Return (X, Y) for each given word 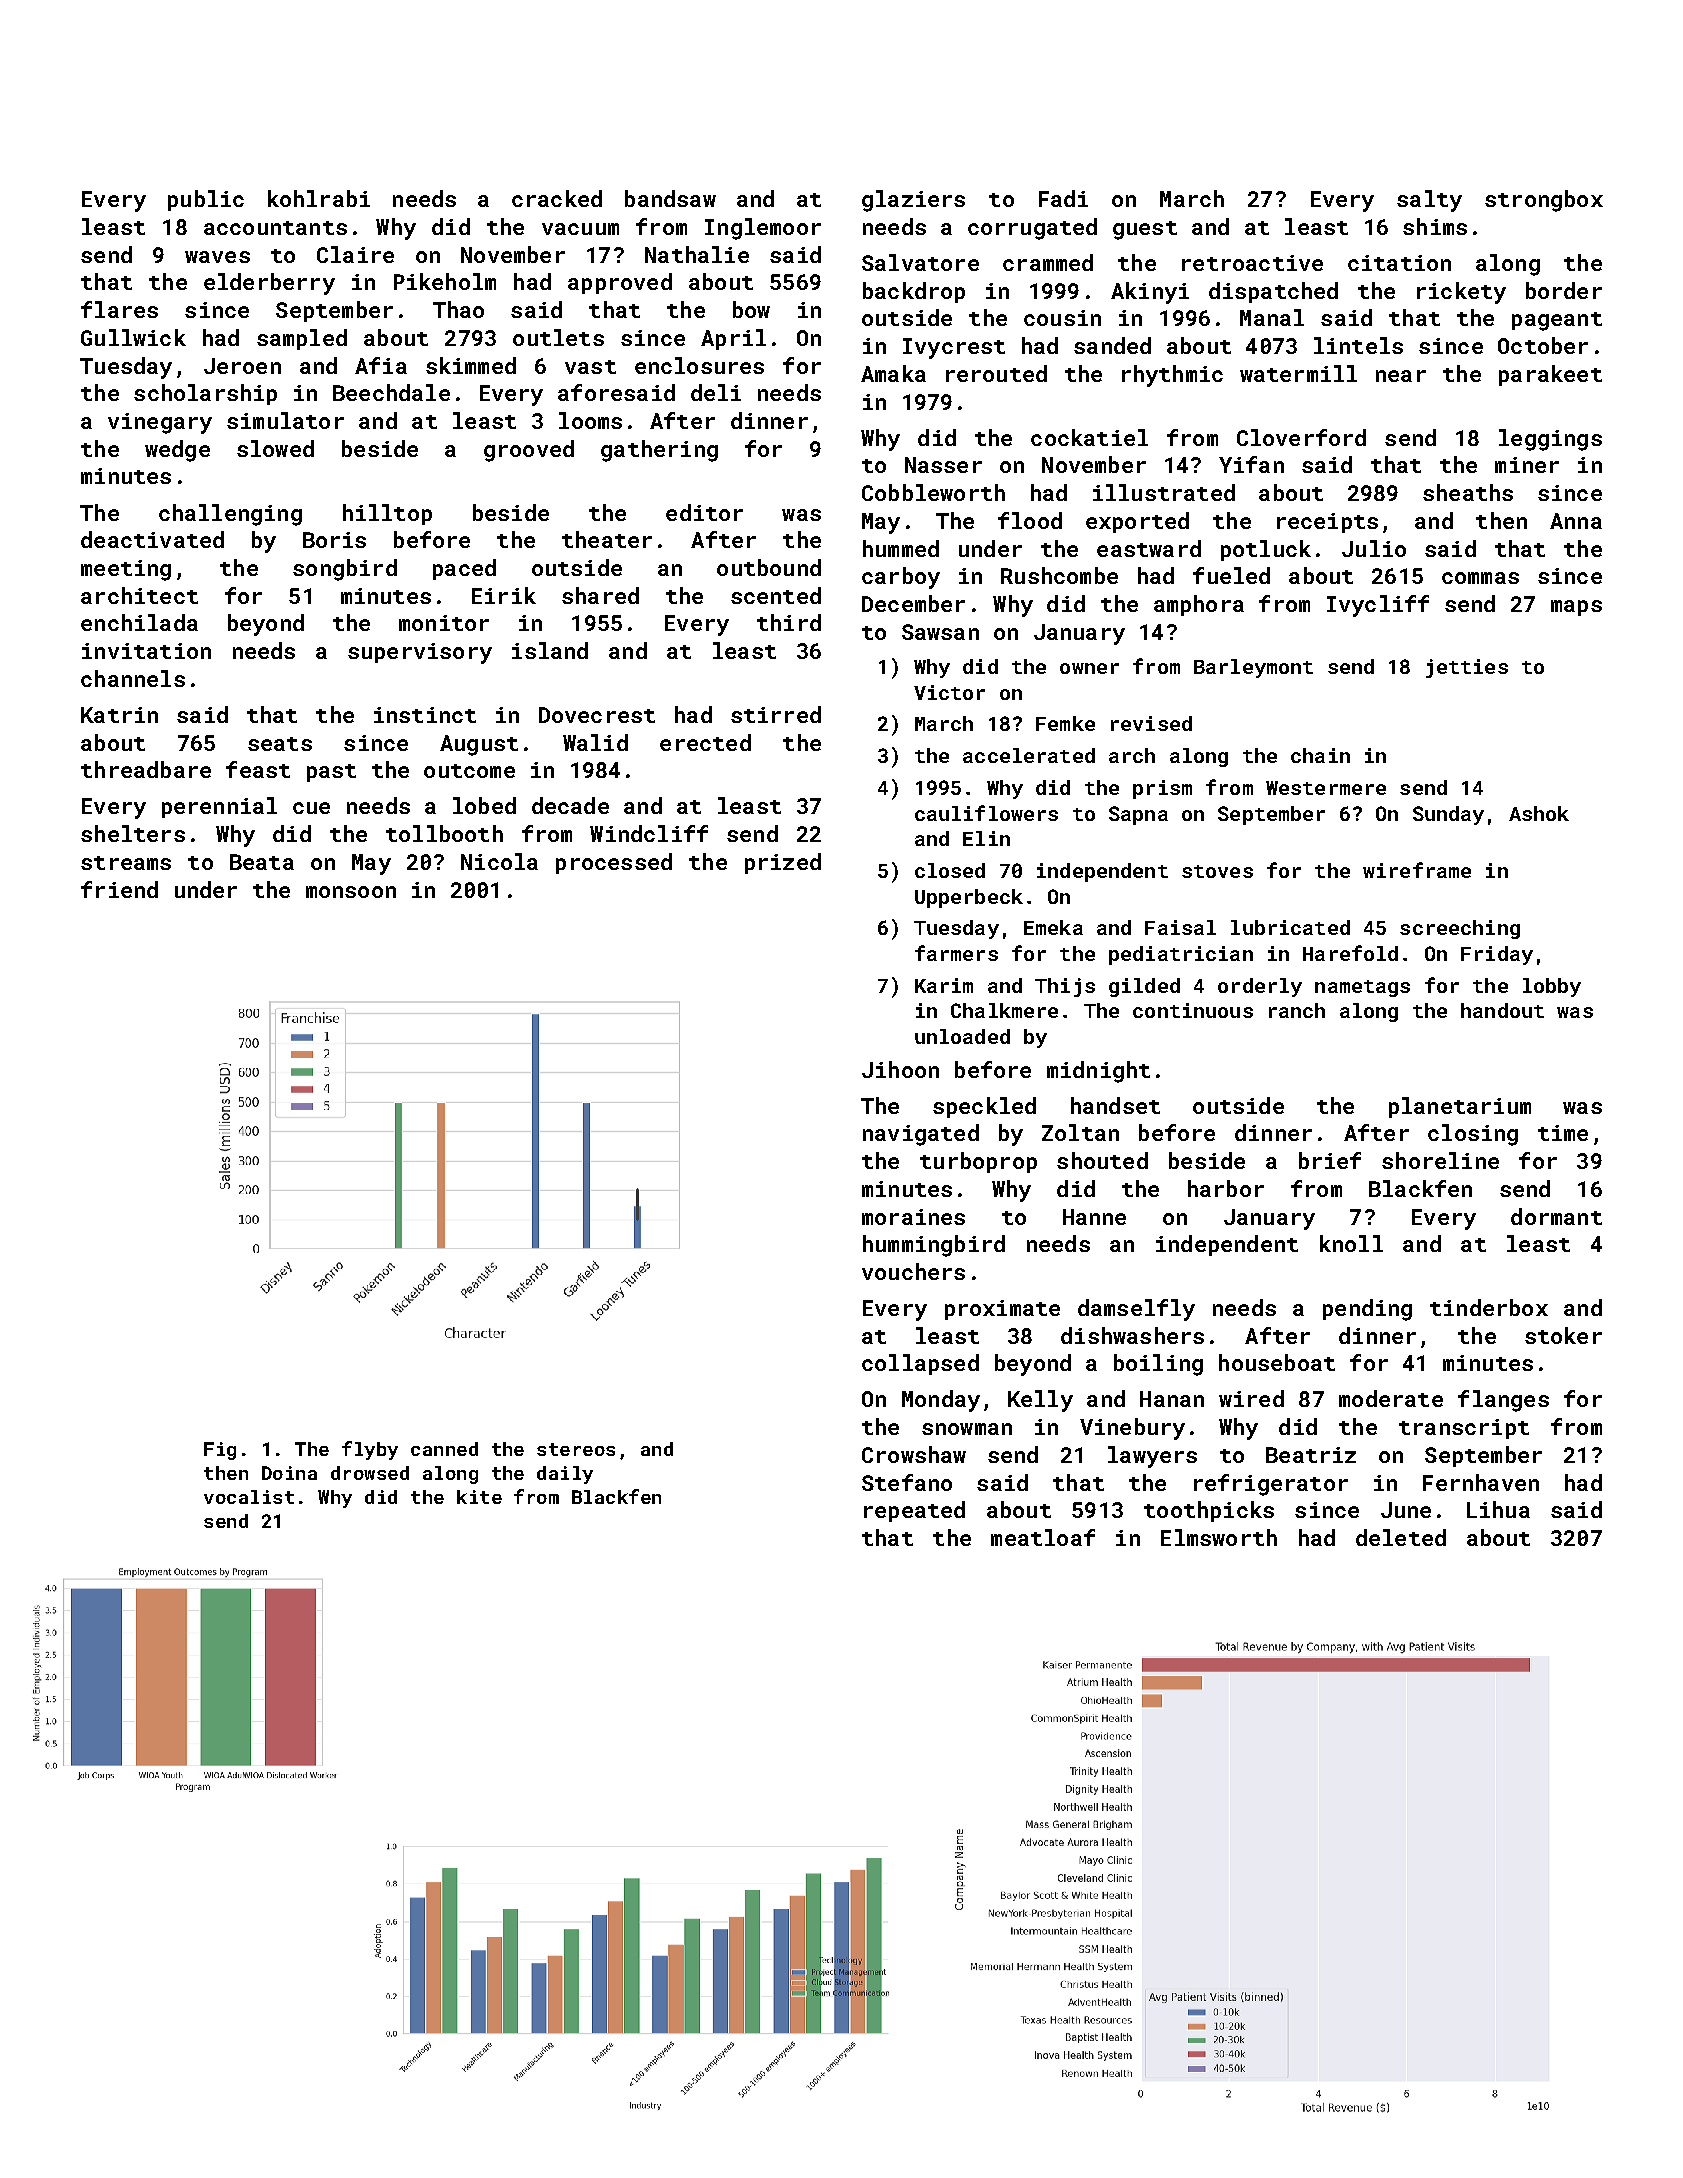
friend (119, 889)
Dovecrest (597, 715)
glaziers (913, 201)
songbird (345, 570)
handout (1502, 1010)
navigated (921, 1135)
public (206, 200)
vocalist (249, 1497)
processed (614, 863)
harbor (1226, 1188)
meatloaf (1043, 1537)
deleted (1401, 1537)
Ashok (1539, 813)
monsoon (351, 892)
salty (1429, 201)
